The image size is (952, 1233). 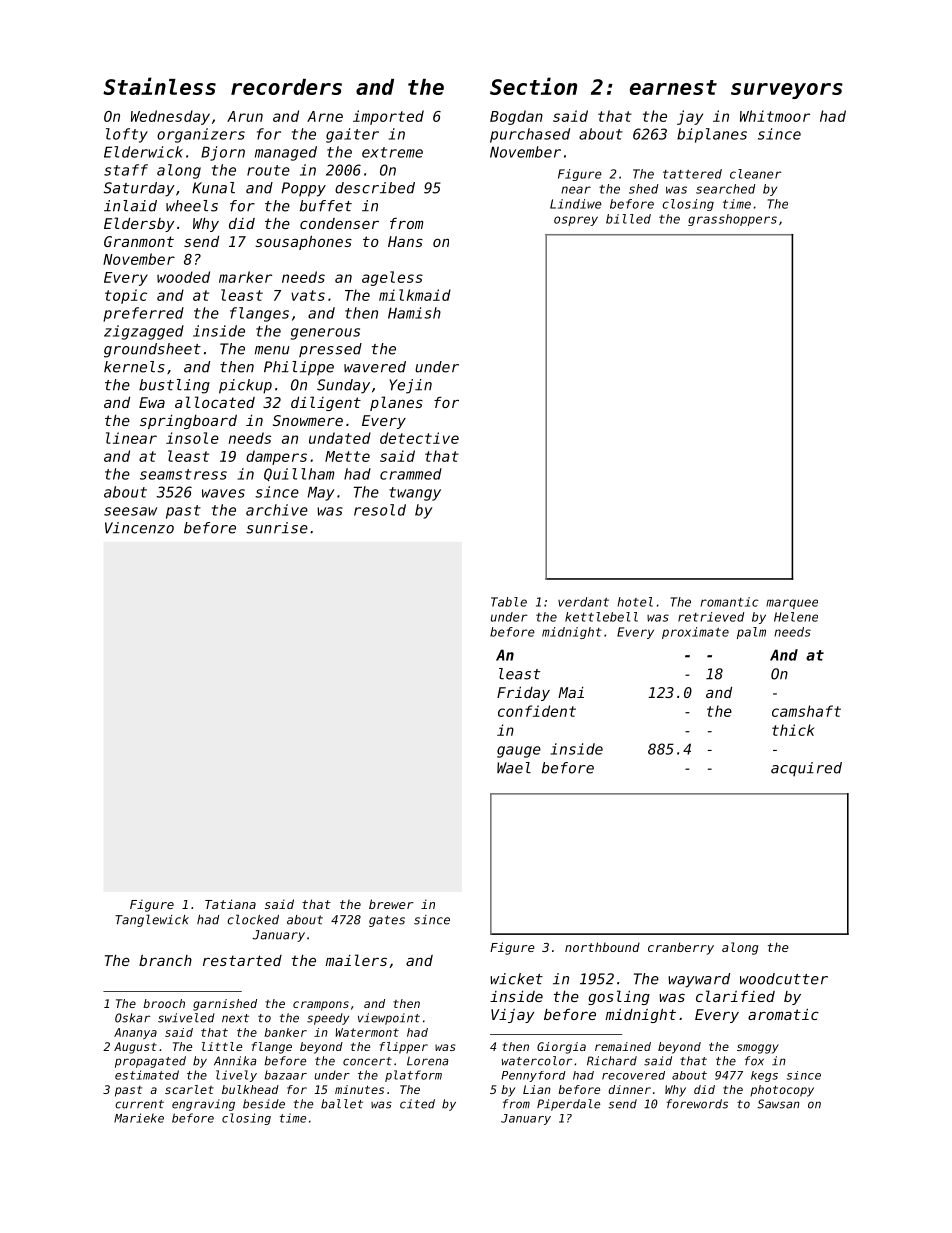 I want to click on Wael, so click(x=514, y=768).
